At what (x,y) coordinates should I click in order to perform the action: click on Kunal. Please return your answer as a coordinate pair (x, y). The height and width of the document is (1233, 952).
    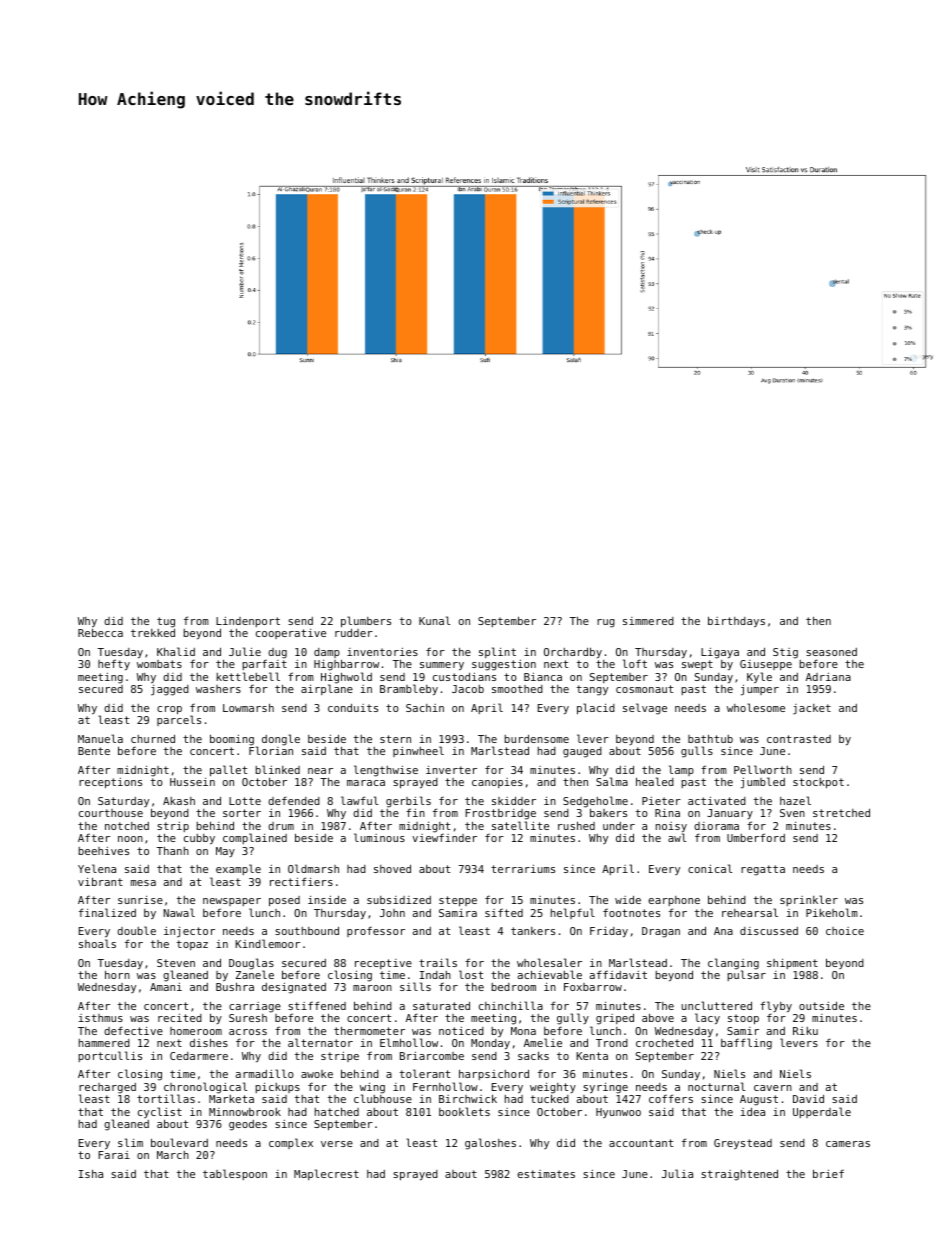
    Looking at the image, I should click on (434, 620).
